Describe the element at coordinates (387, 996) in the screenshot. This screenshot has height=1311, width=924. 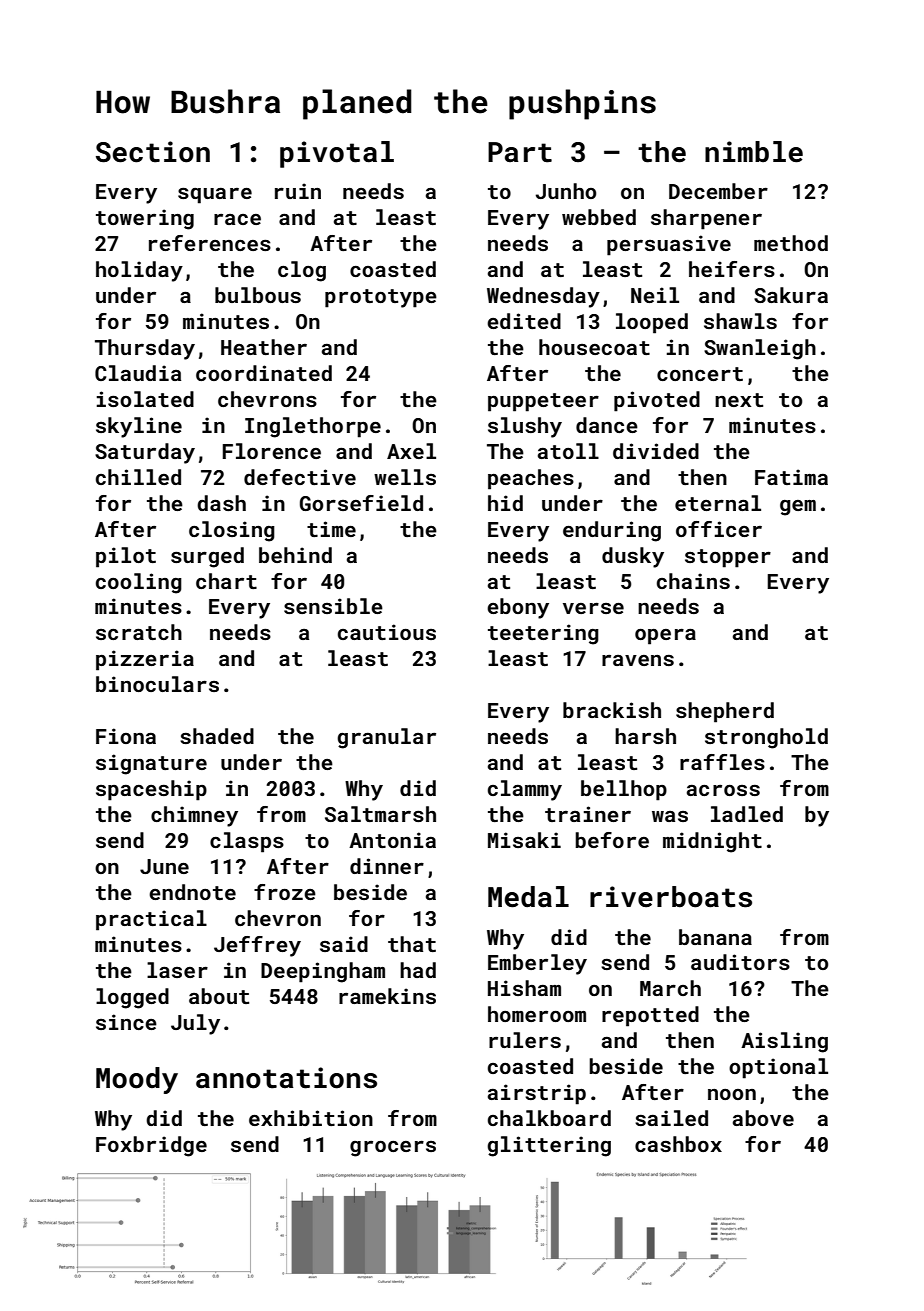
I see `ramekins` at that location.
